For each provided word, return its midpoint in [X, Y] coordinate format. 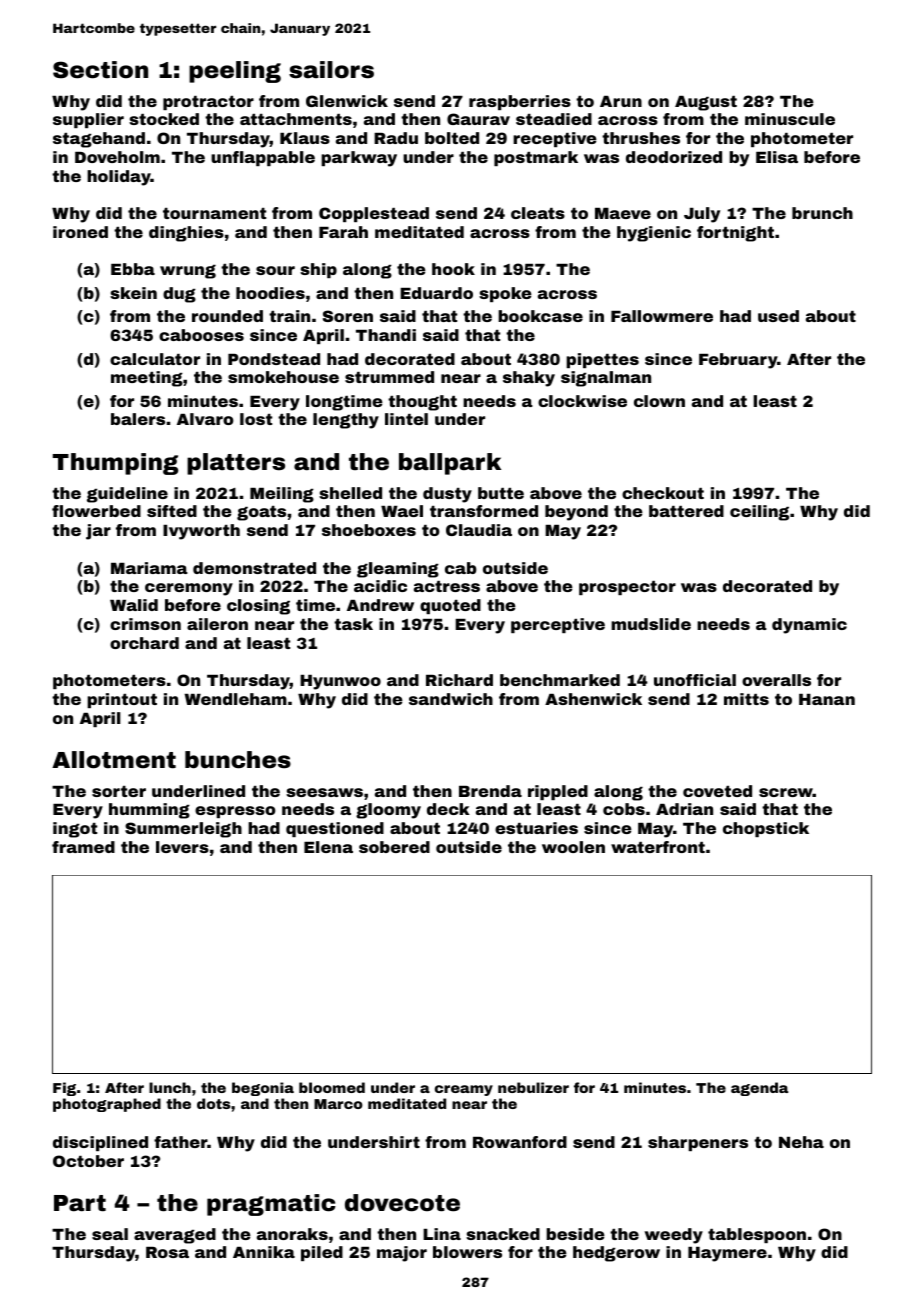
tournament [214, 213]
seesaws [324, 792]
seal [110, 1234]
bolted [452, 138]
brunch [822, 213]
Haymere [727, 1254]
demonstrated [254, 568]
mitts [746, 699]
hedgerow [616, 1254]
